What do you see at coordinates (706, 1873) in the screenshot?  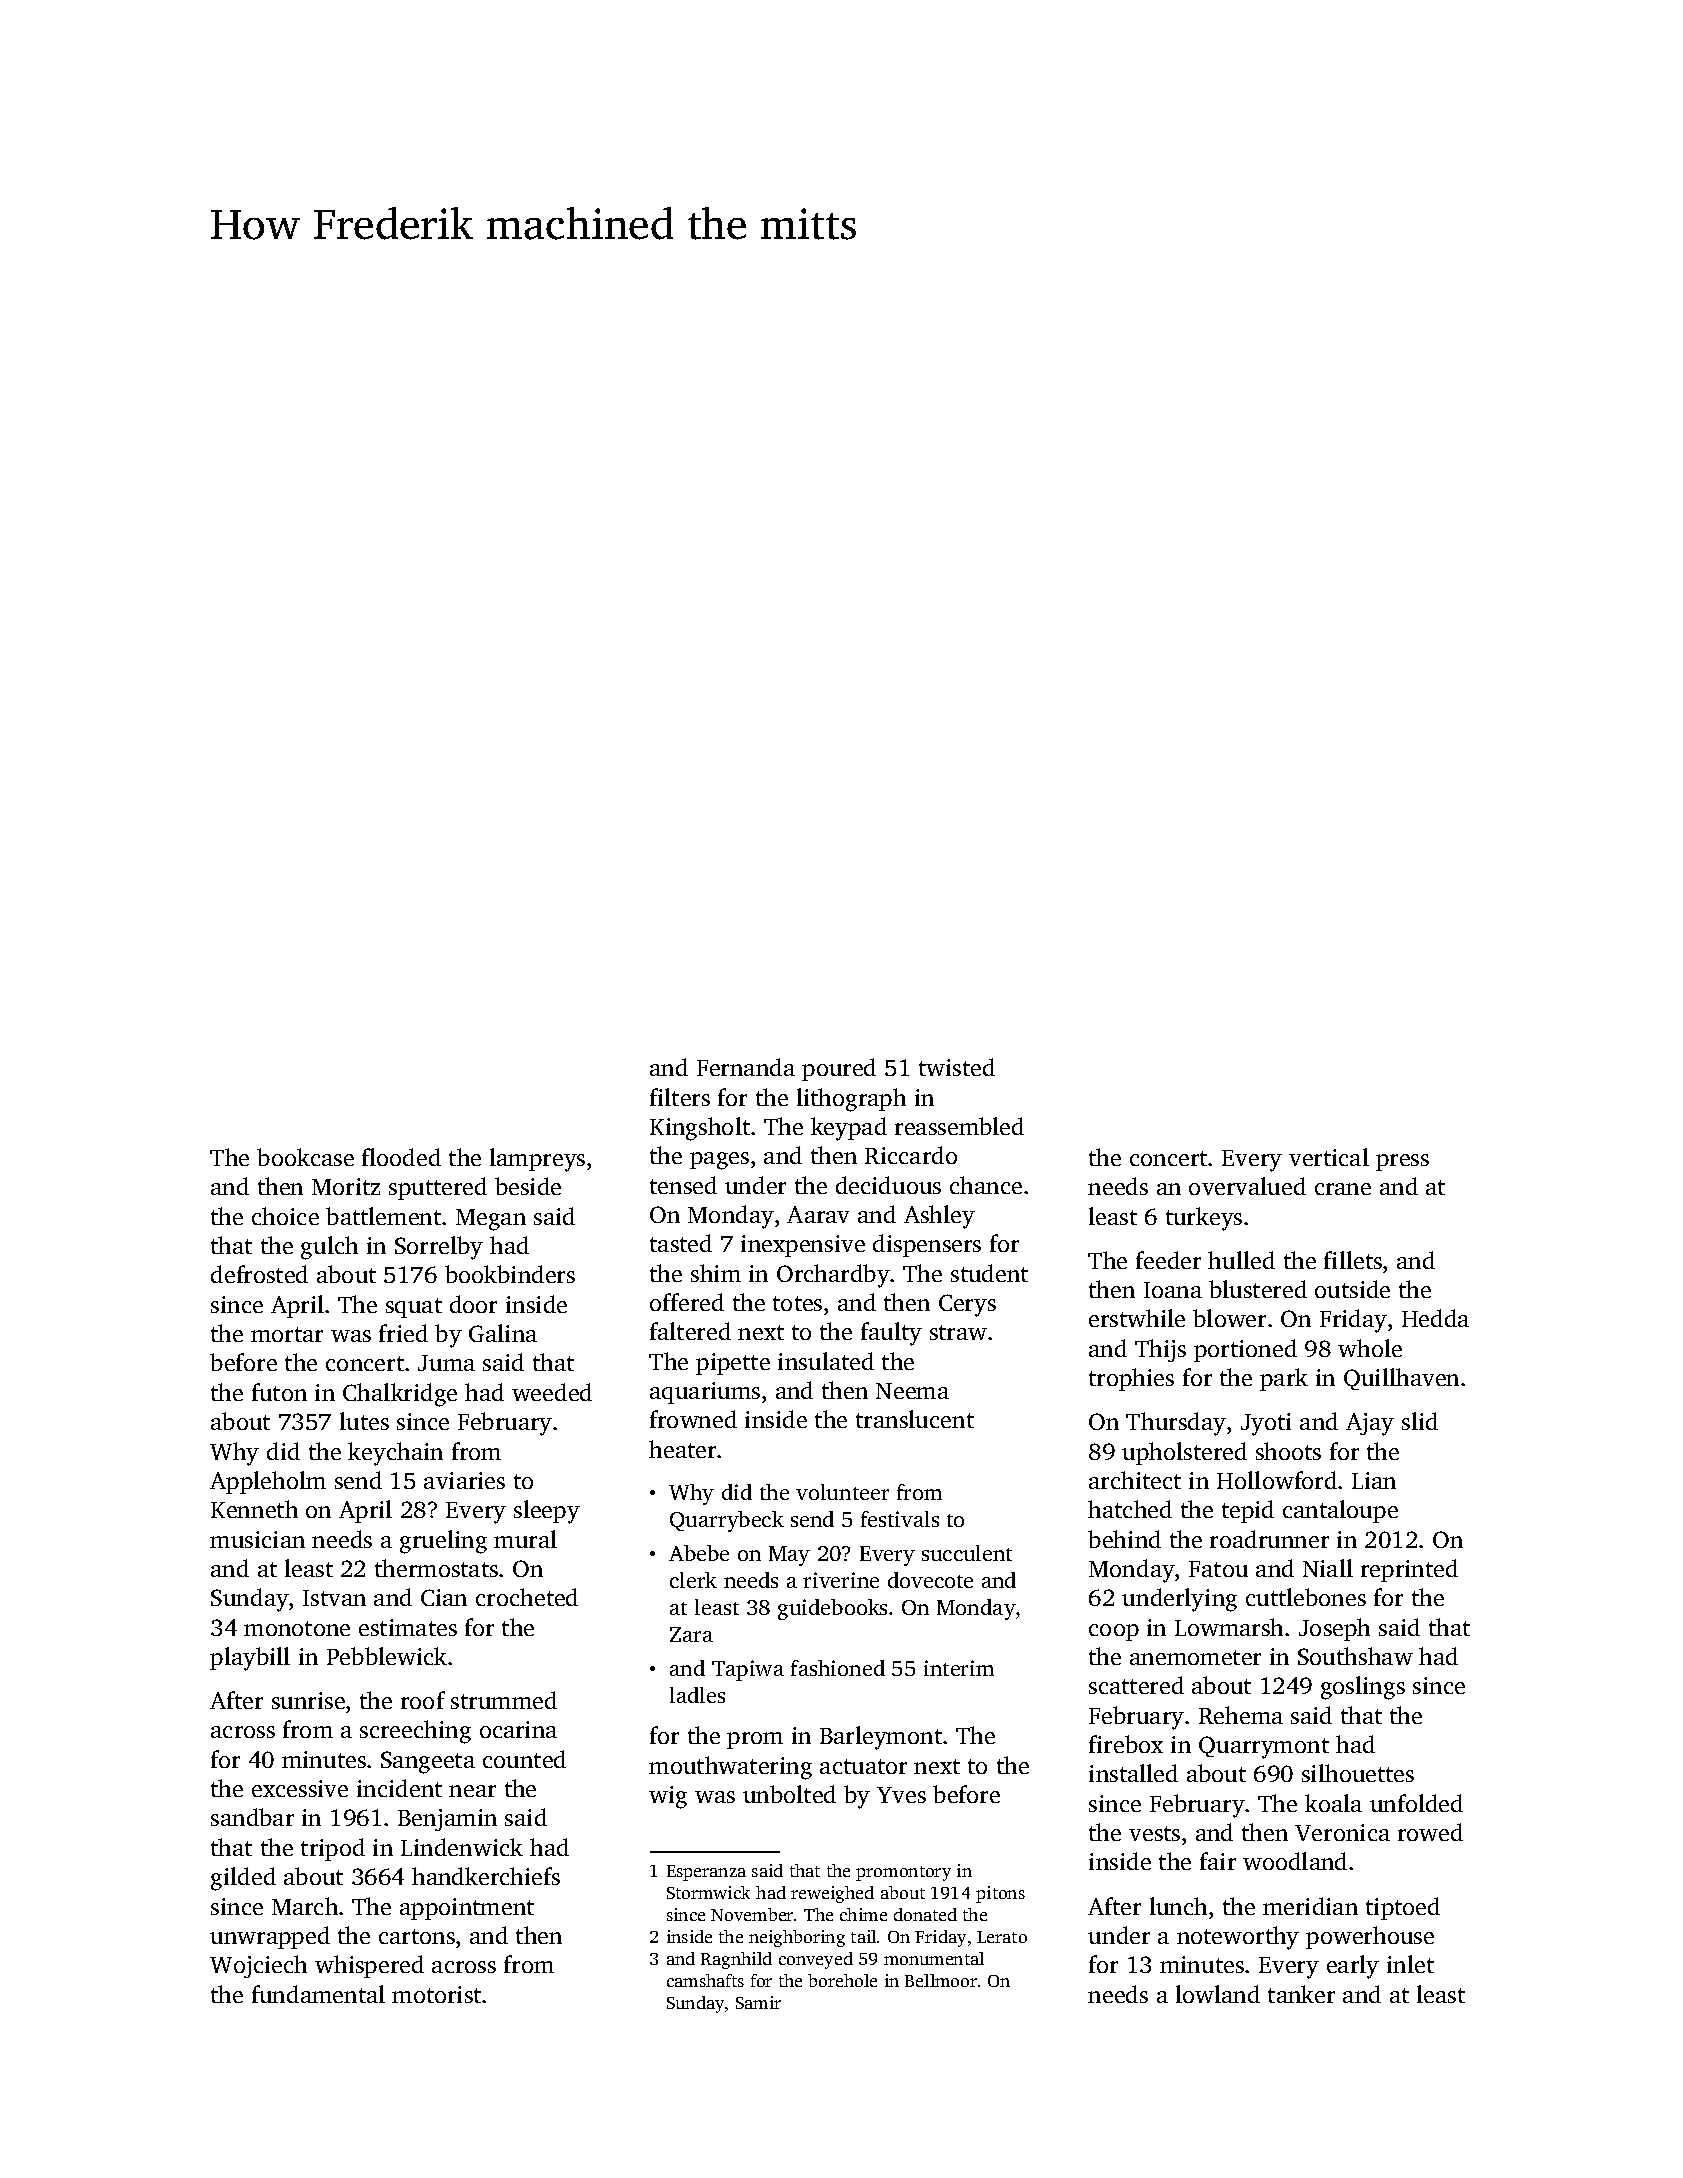 I see `Esperanza` at bounding box center [706, 1873].
